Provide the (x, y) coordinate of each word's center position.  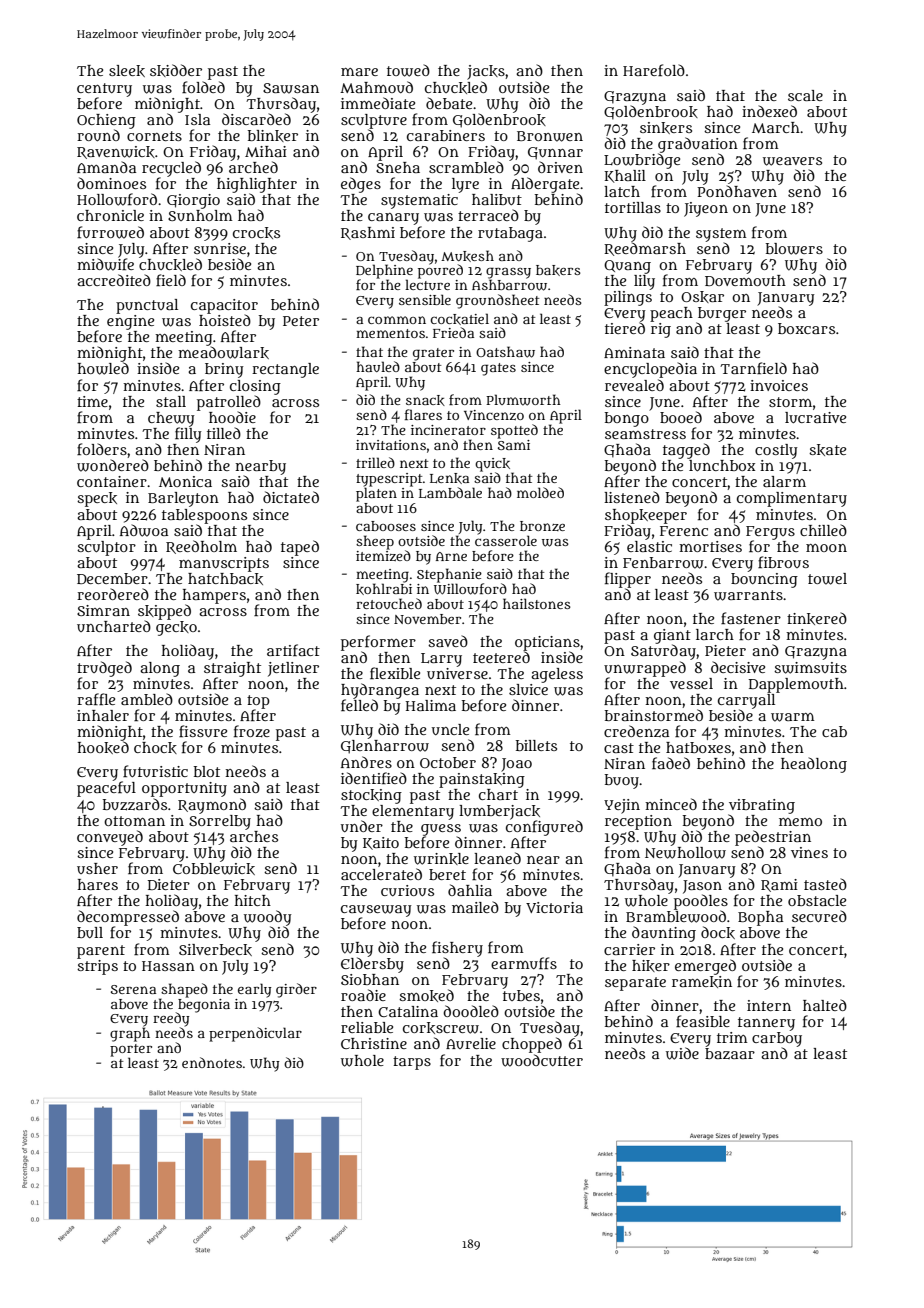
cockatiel (460, 319)
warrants (748, 595)
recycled (171, 169)
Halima (431, 705)
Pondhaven (737, 191)
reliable (367, 1027)
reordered (113, 594)
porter (131, 1050)
